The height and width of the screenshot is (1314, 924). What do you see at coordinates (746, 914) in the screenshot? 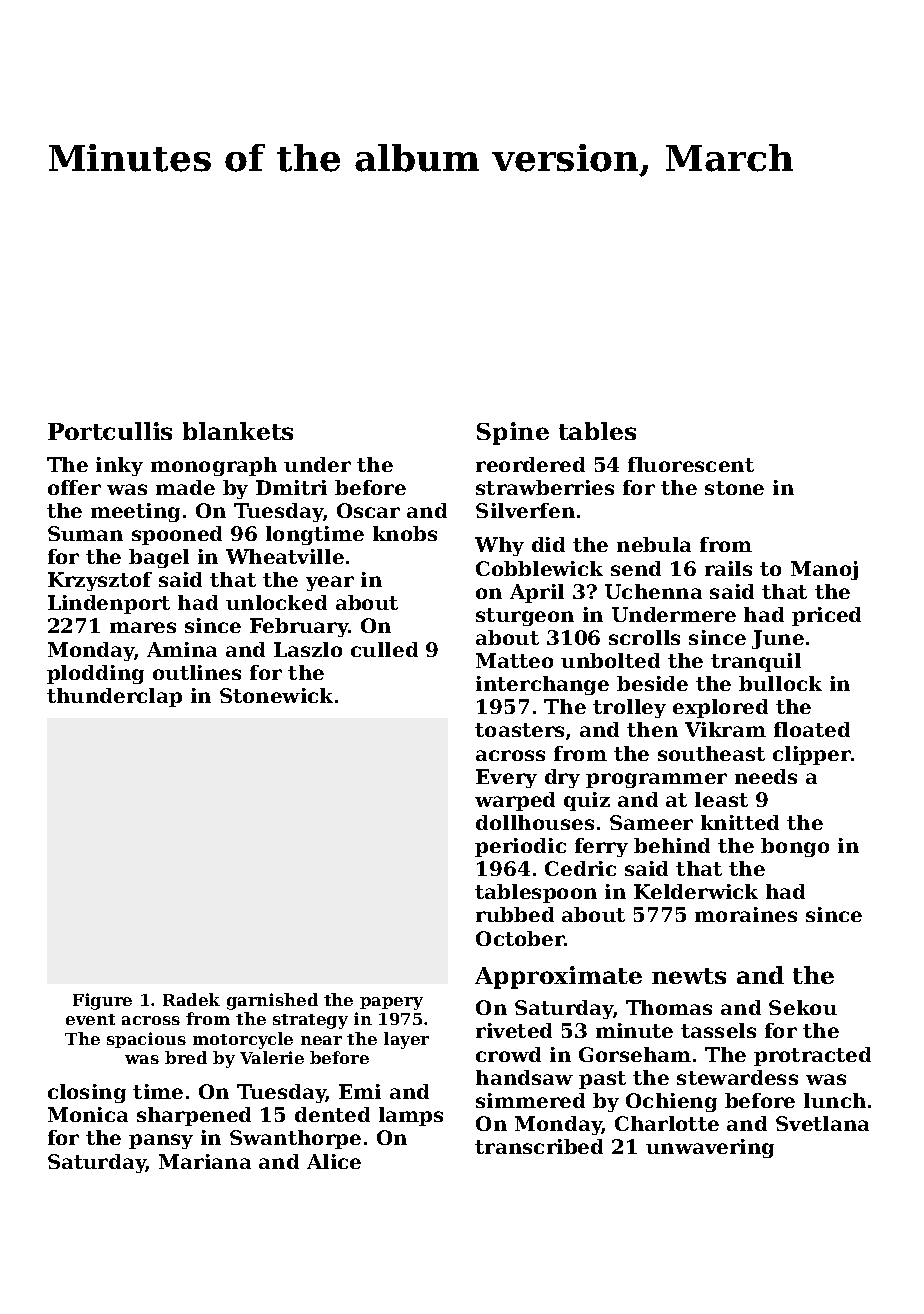
I see `moraines` at bounding box center [746, 914].
